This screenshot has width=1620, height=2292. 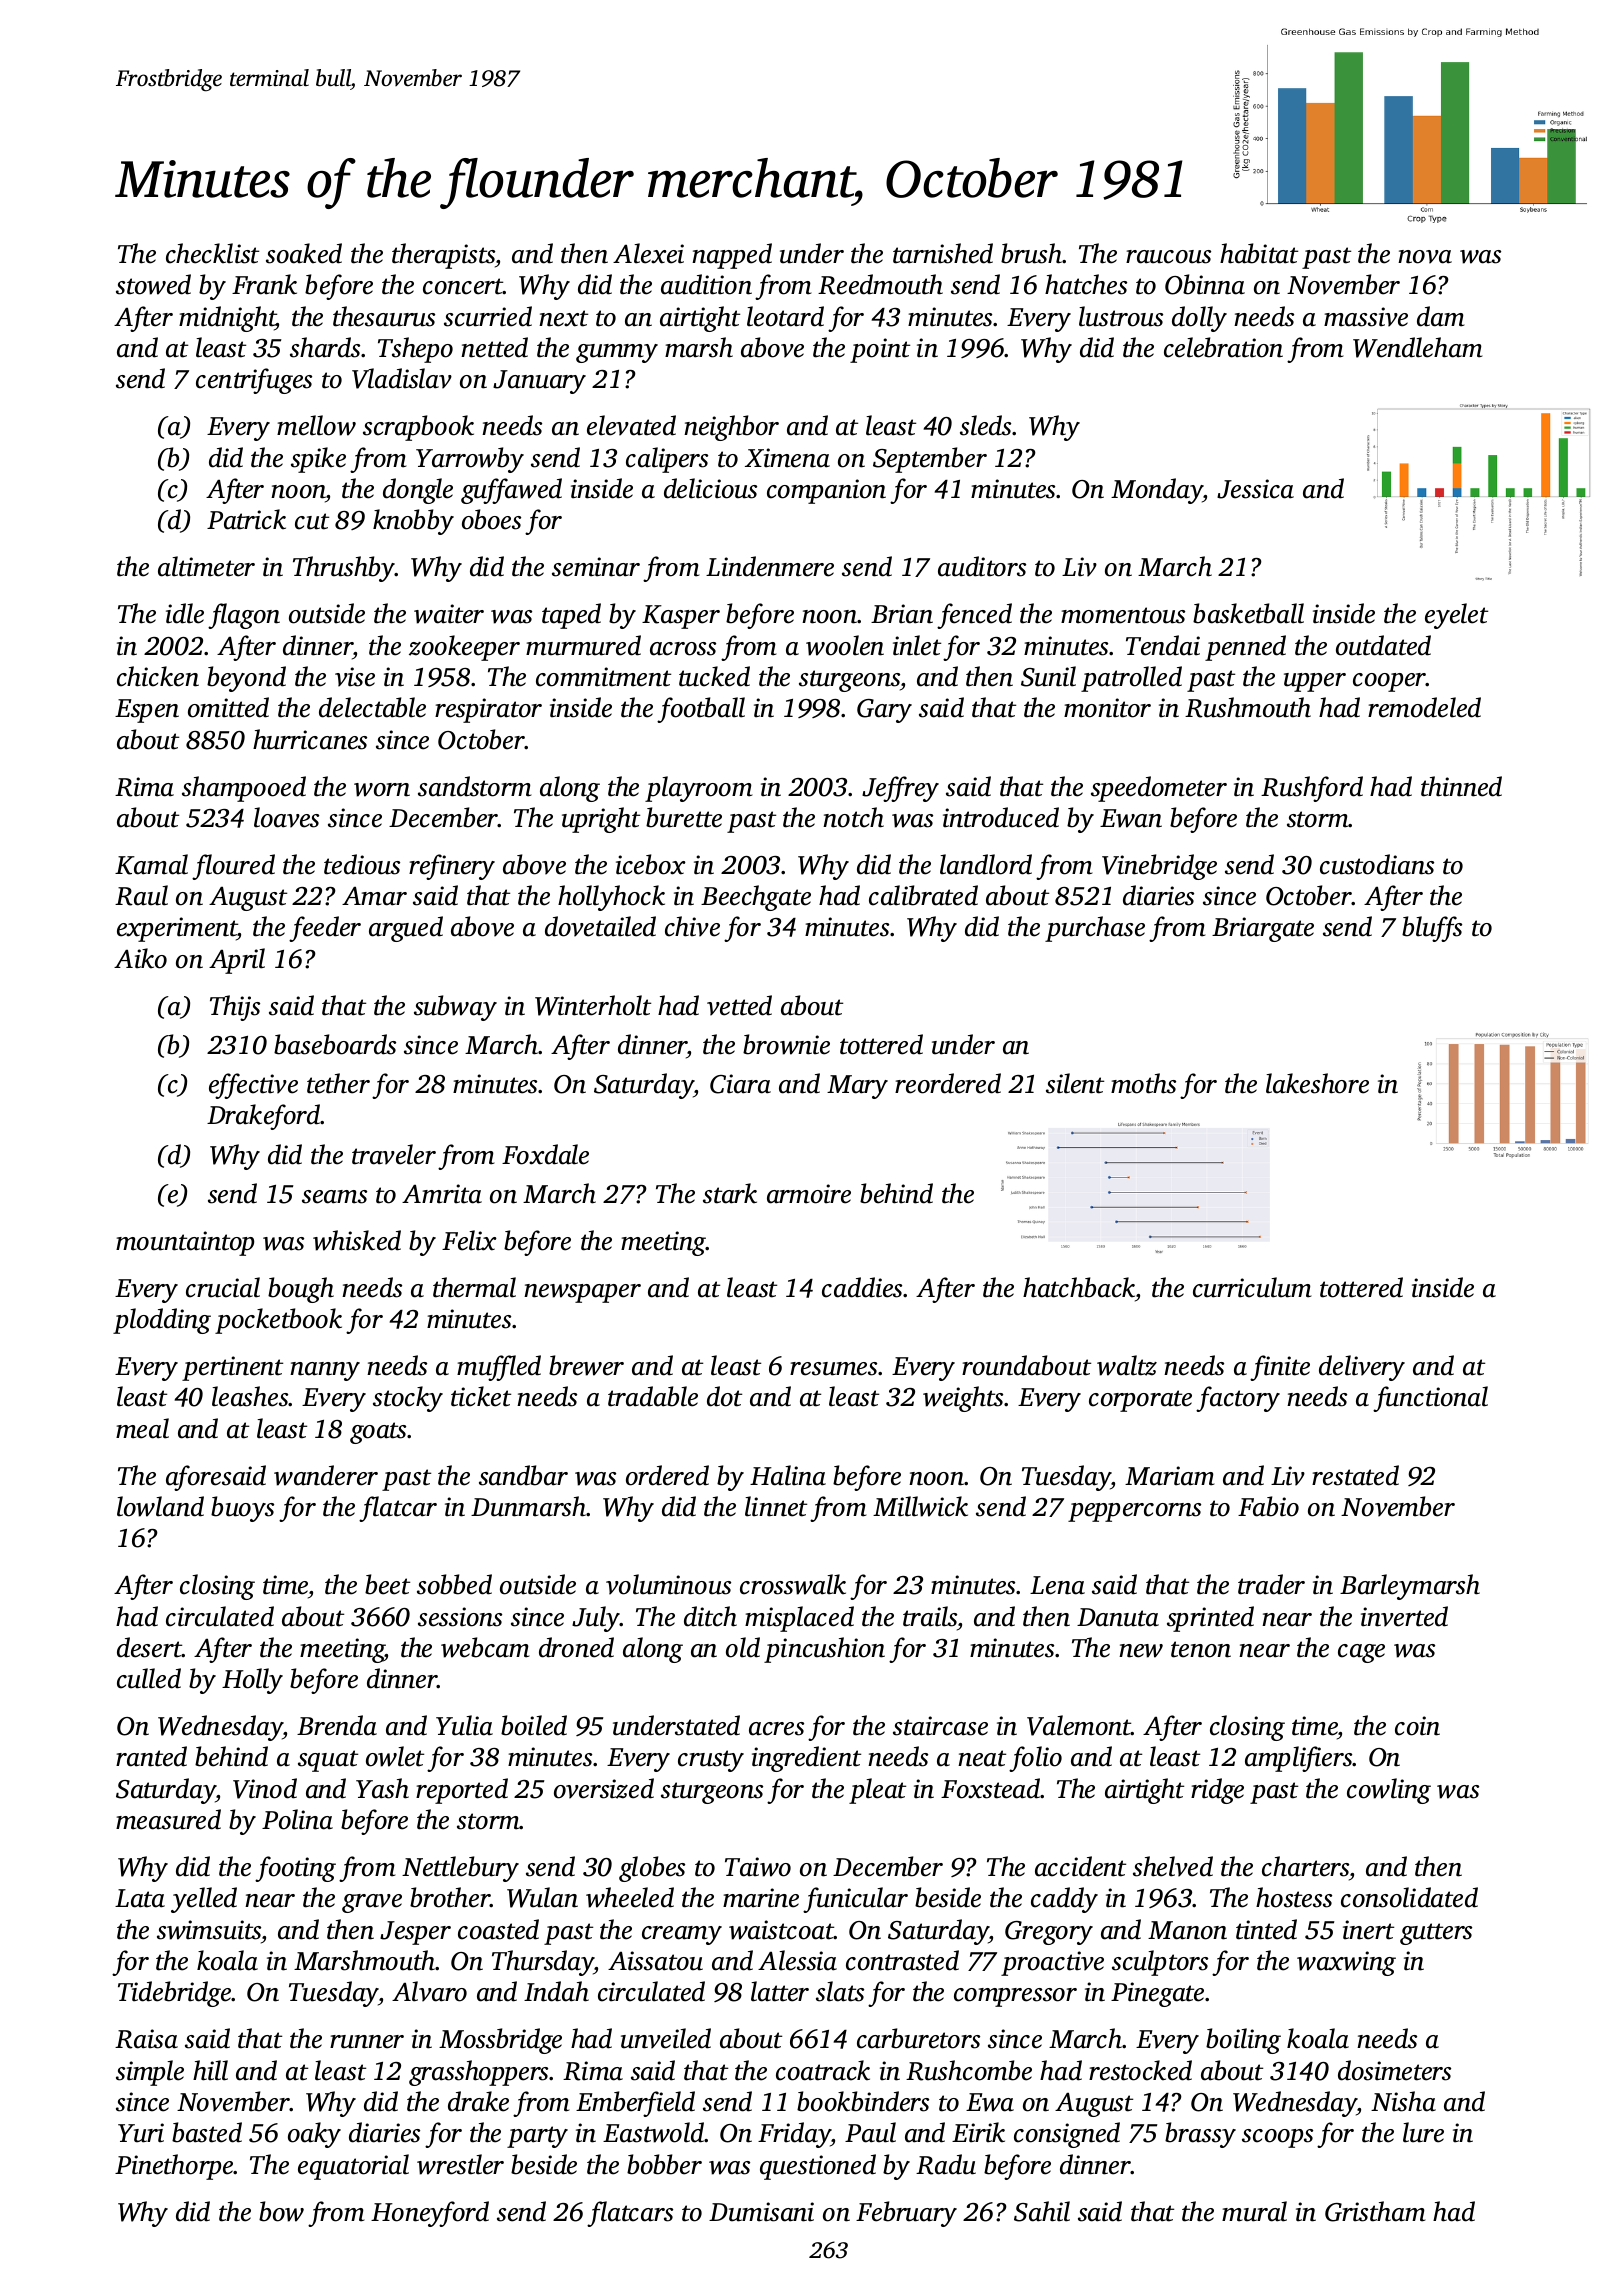 What do you see at coordinates (246, 519) in the screenshot?
I see `Patrick` at bounding box center [246, 519].
